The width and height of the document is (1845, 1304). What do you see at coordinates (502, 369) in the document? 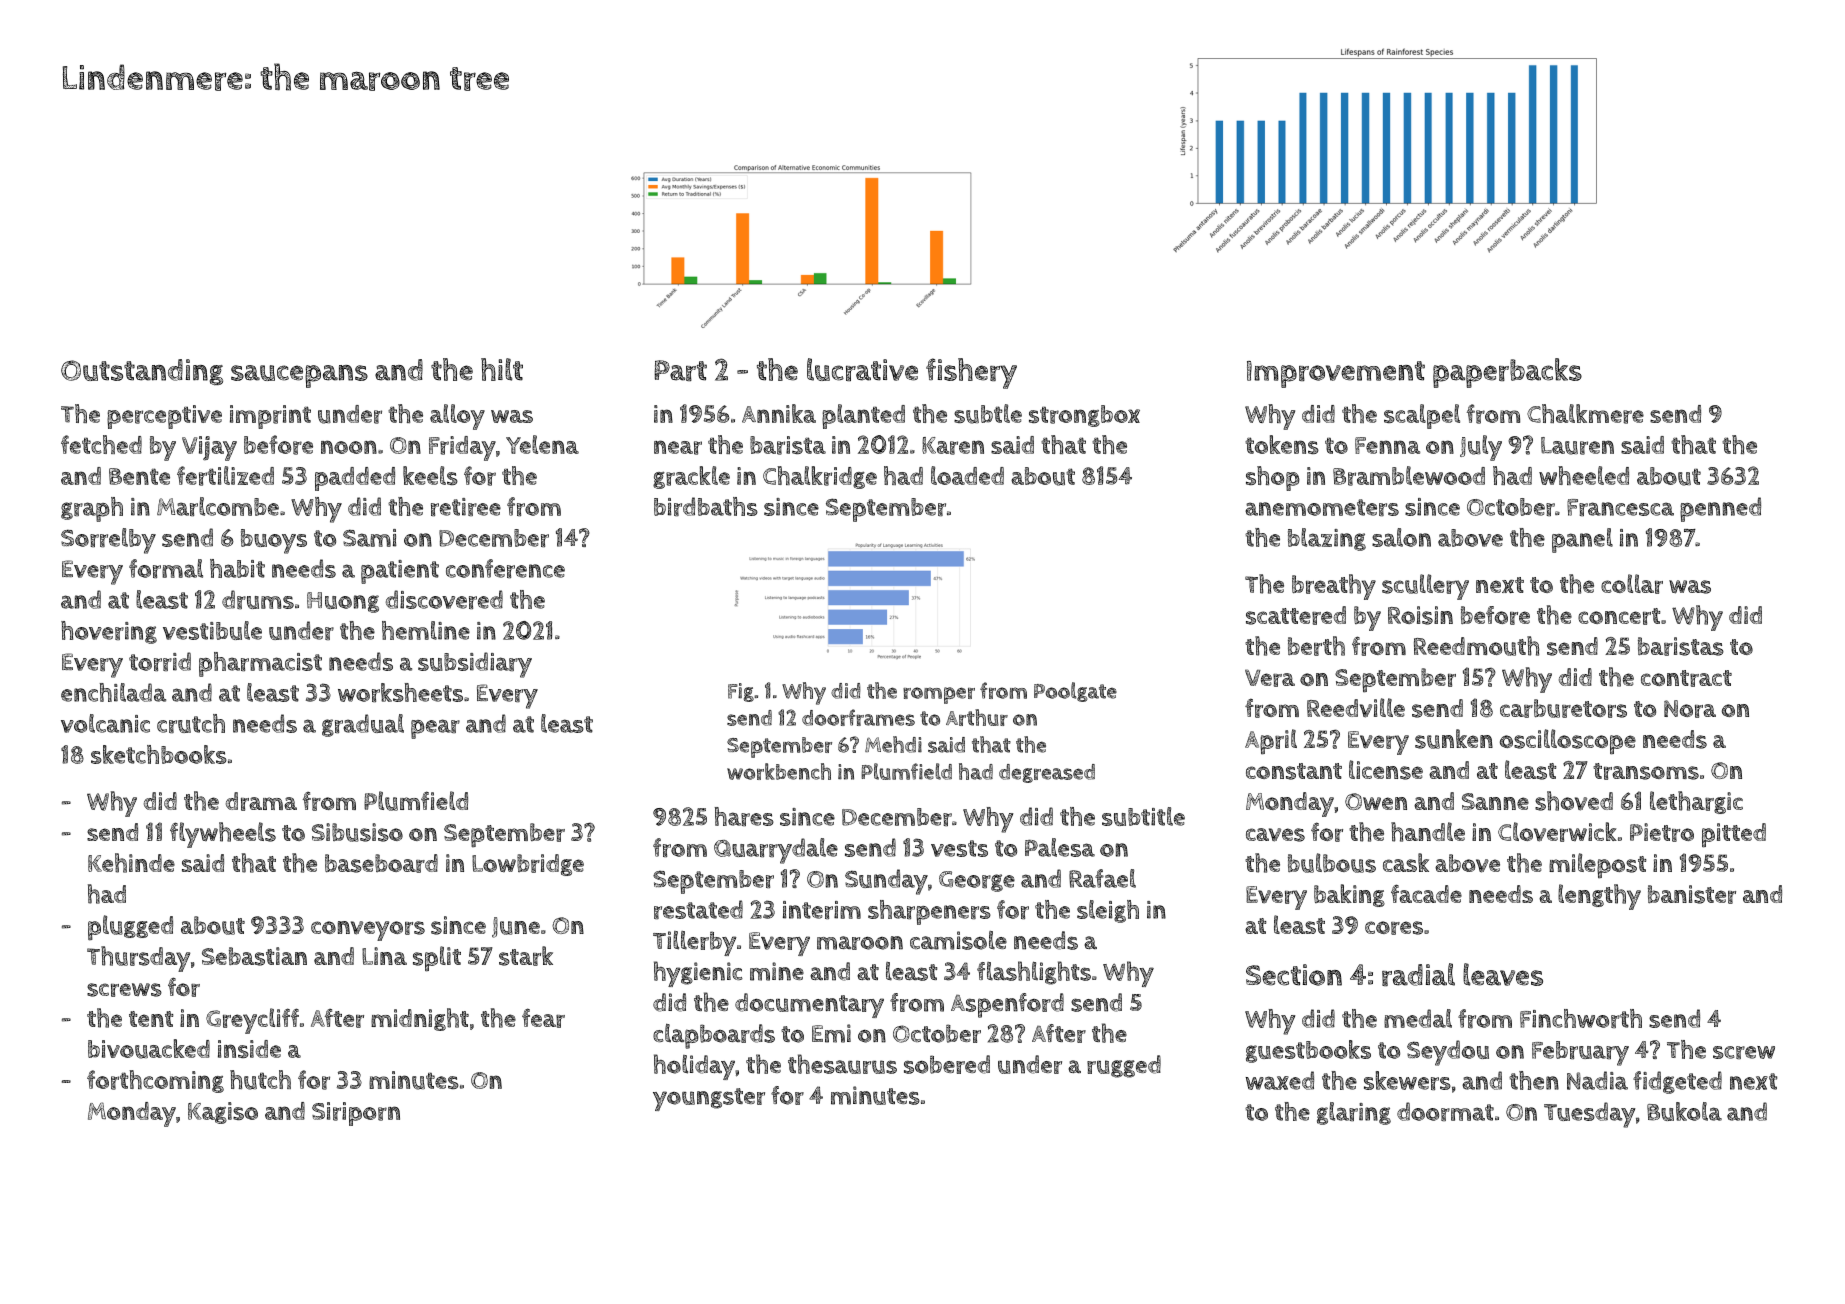
I see `hilt` at bounding box center [502, 369].
